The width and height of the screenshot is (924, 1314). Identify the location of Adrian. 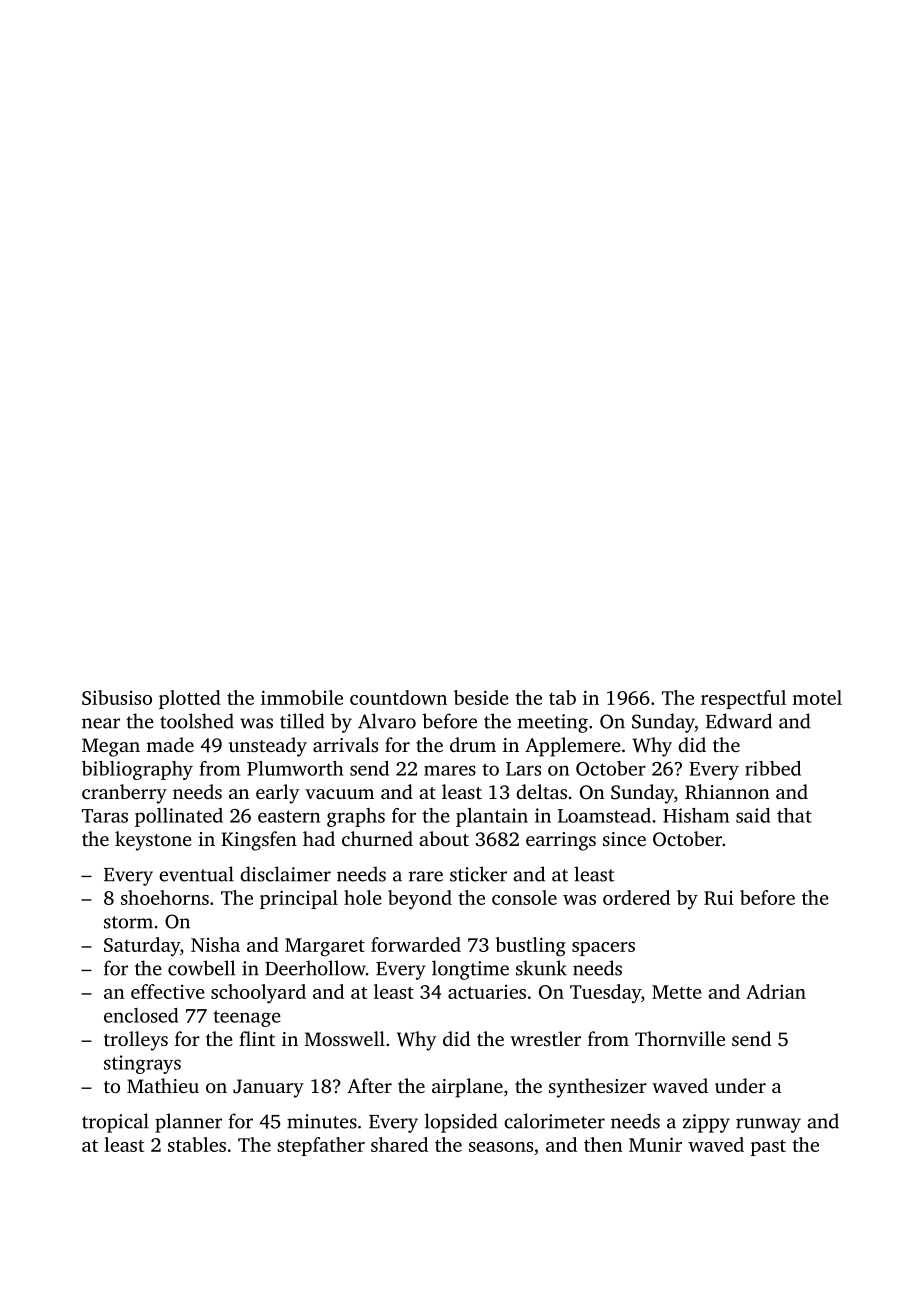
(776, 991).
